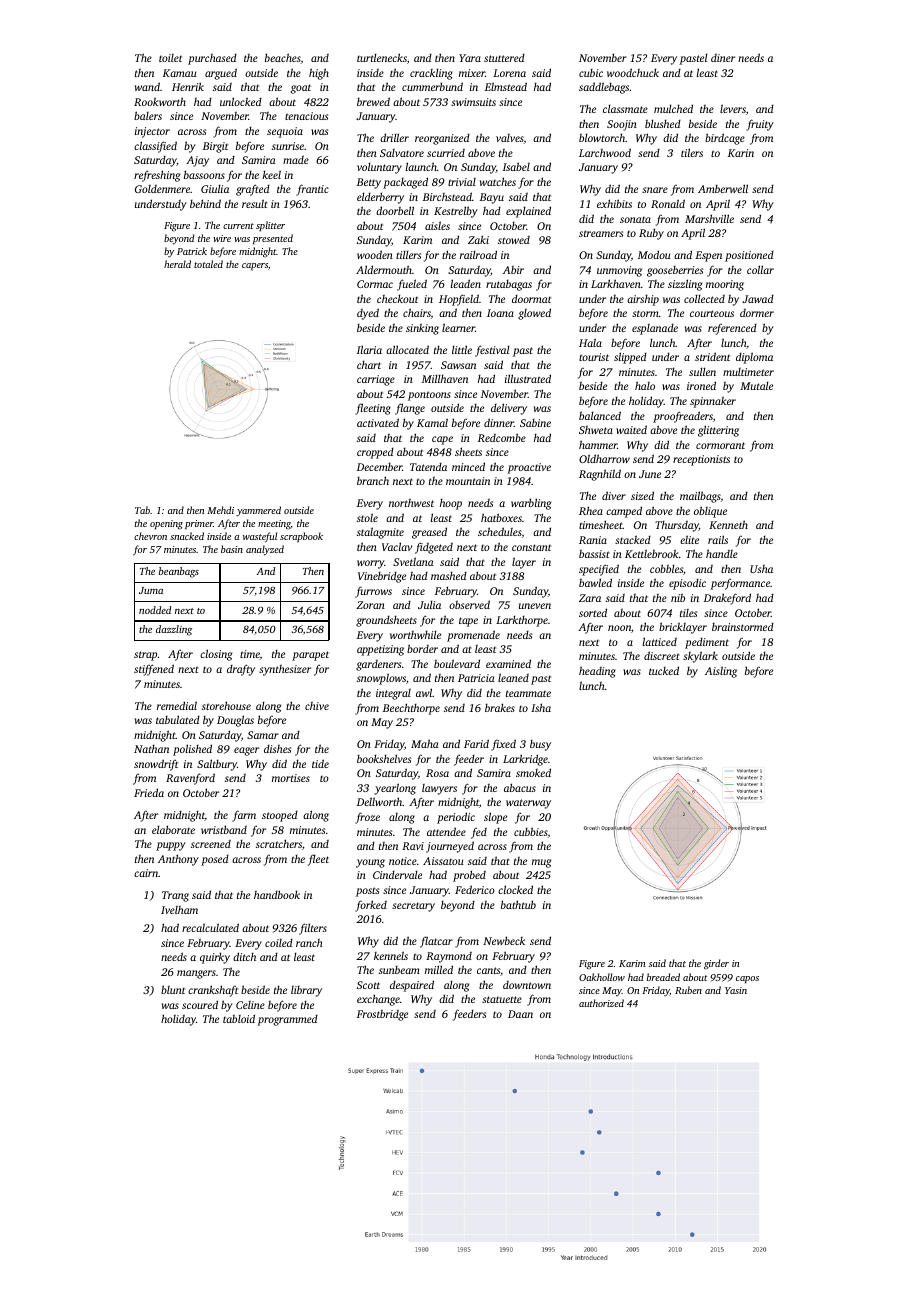  What do you see at coordinates (151, 590) in the screenshot?
I see `Juma` at bounding box center [151, 590].
